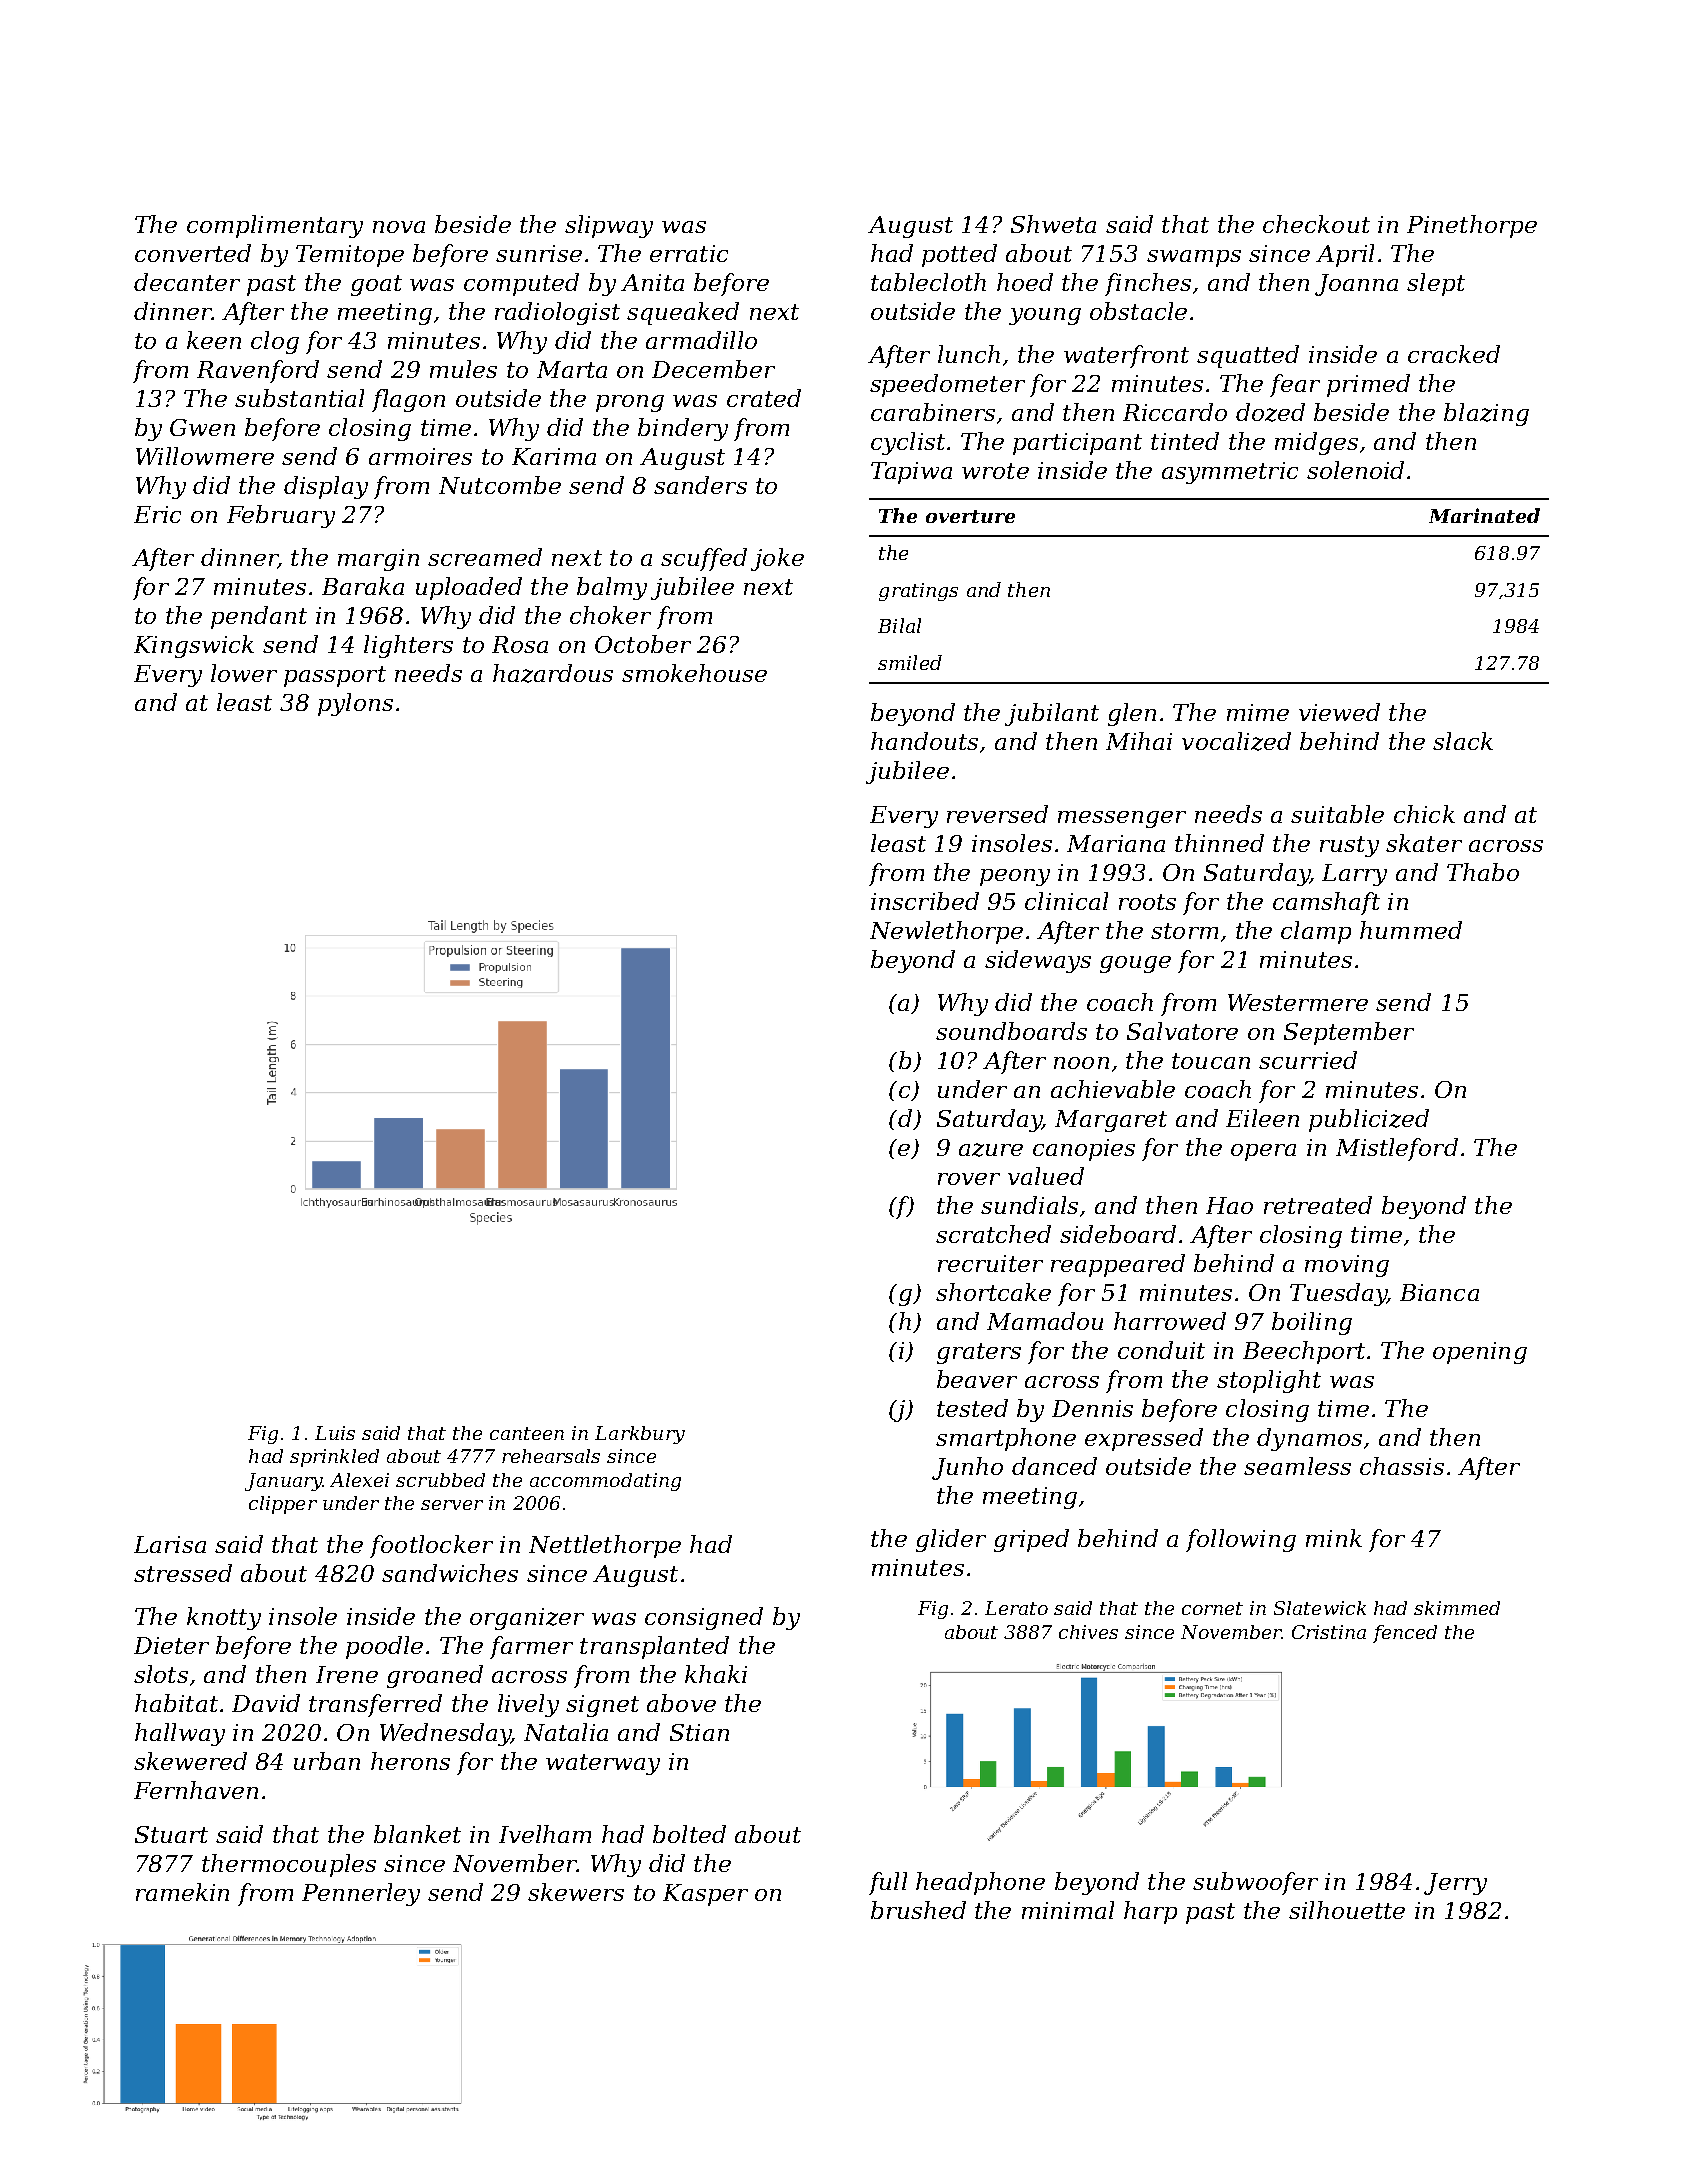 The image size is (1683, 2178). What do you see at coordinates (1457, 1608) in the screenshot?
I see `skimmed` at bounding box center [1457, 1608].
